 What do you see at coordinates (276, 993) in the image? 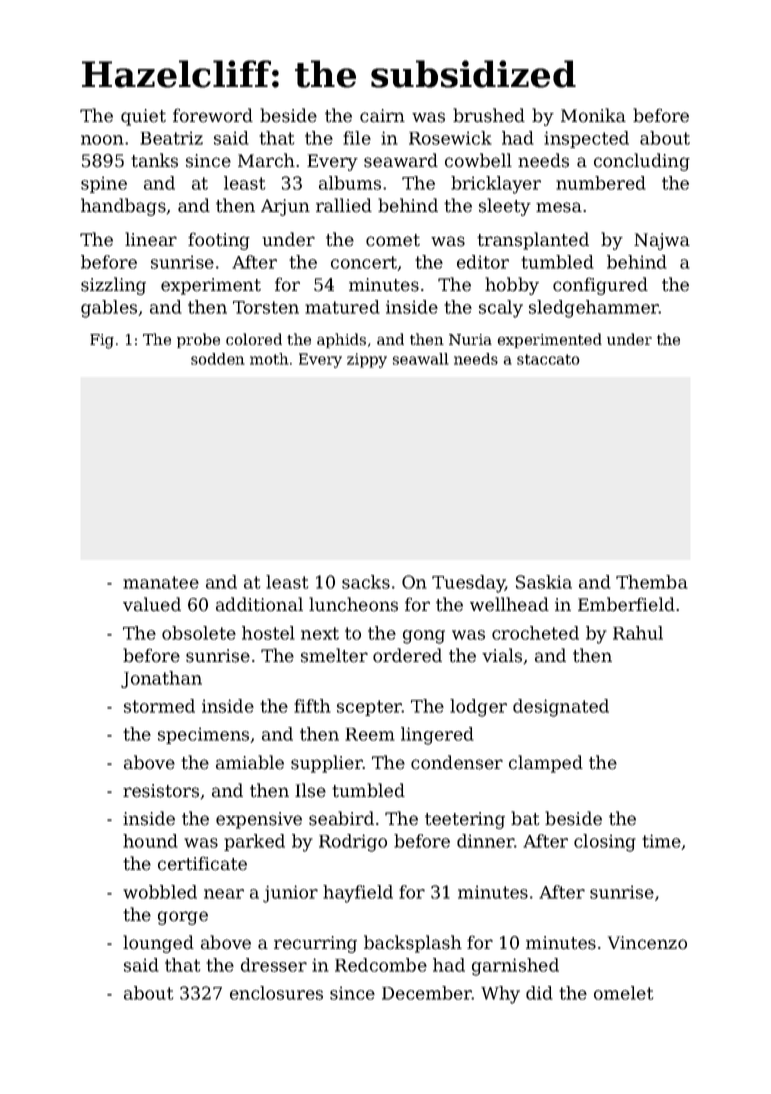
I see `enclosures` at bounding box center [276, 993].
